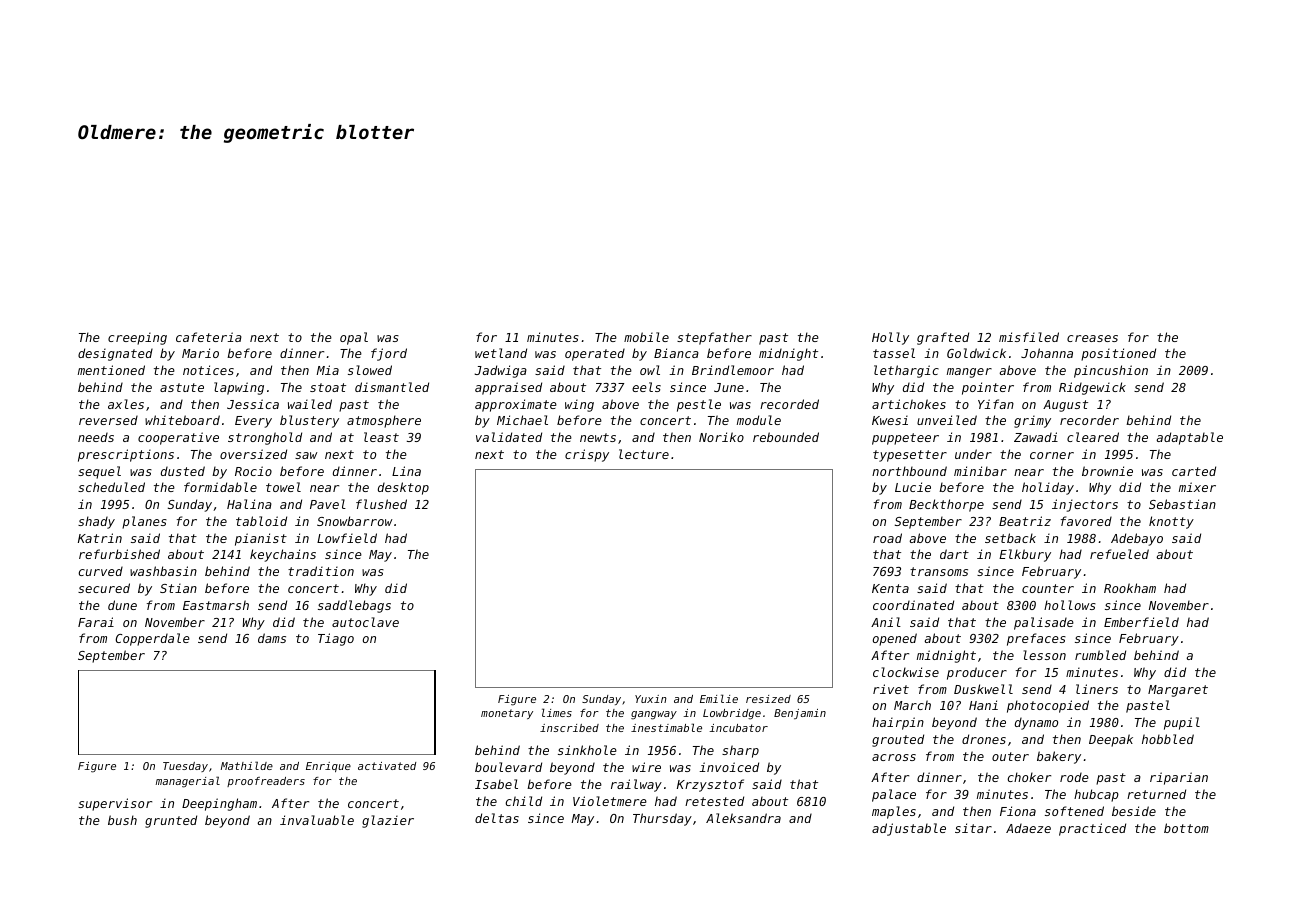 The width and height of the image is (1308, 924). Describe the element at coordinates (1107, 471) in the image. I see `brownie` at that location.
